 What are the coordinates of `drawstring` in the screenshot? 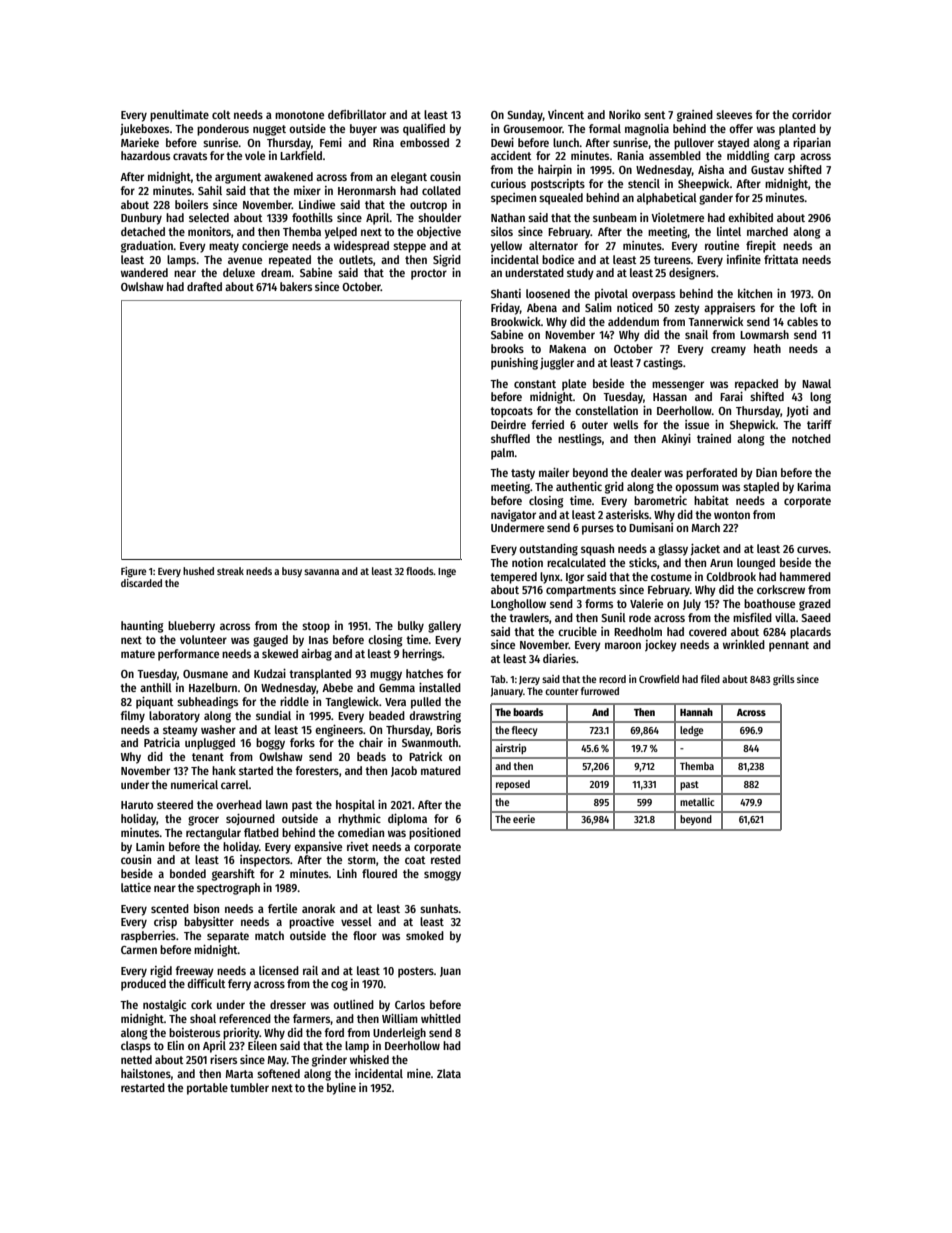 It's located at (435, 717).
